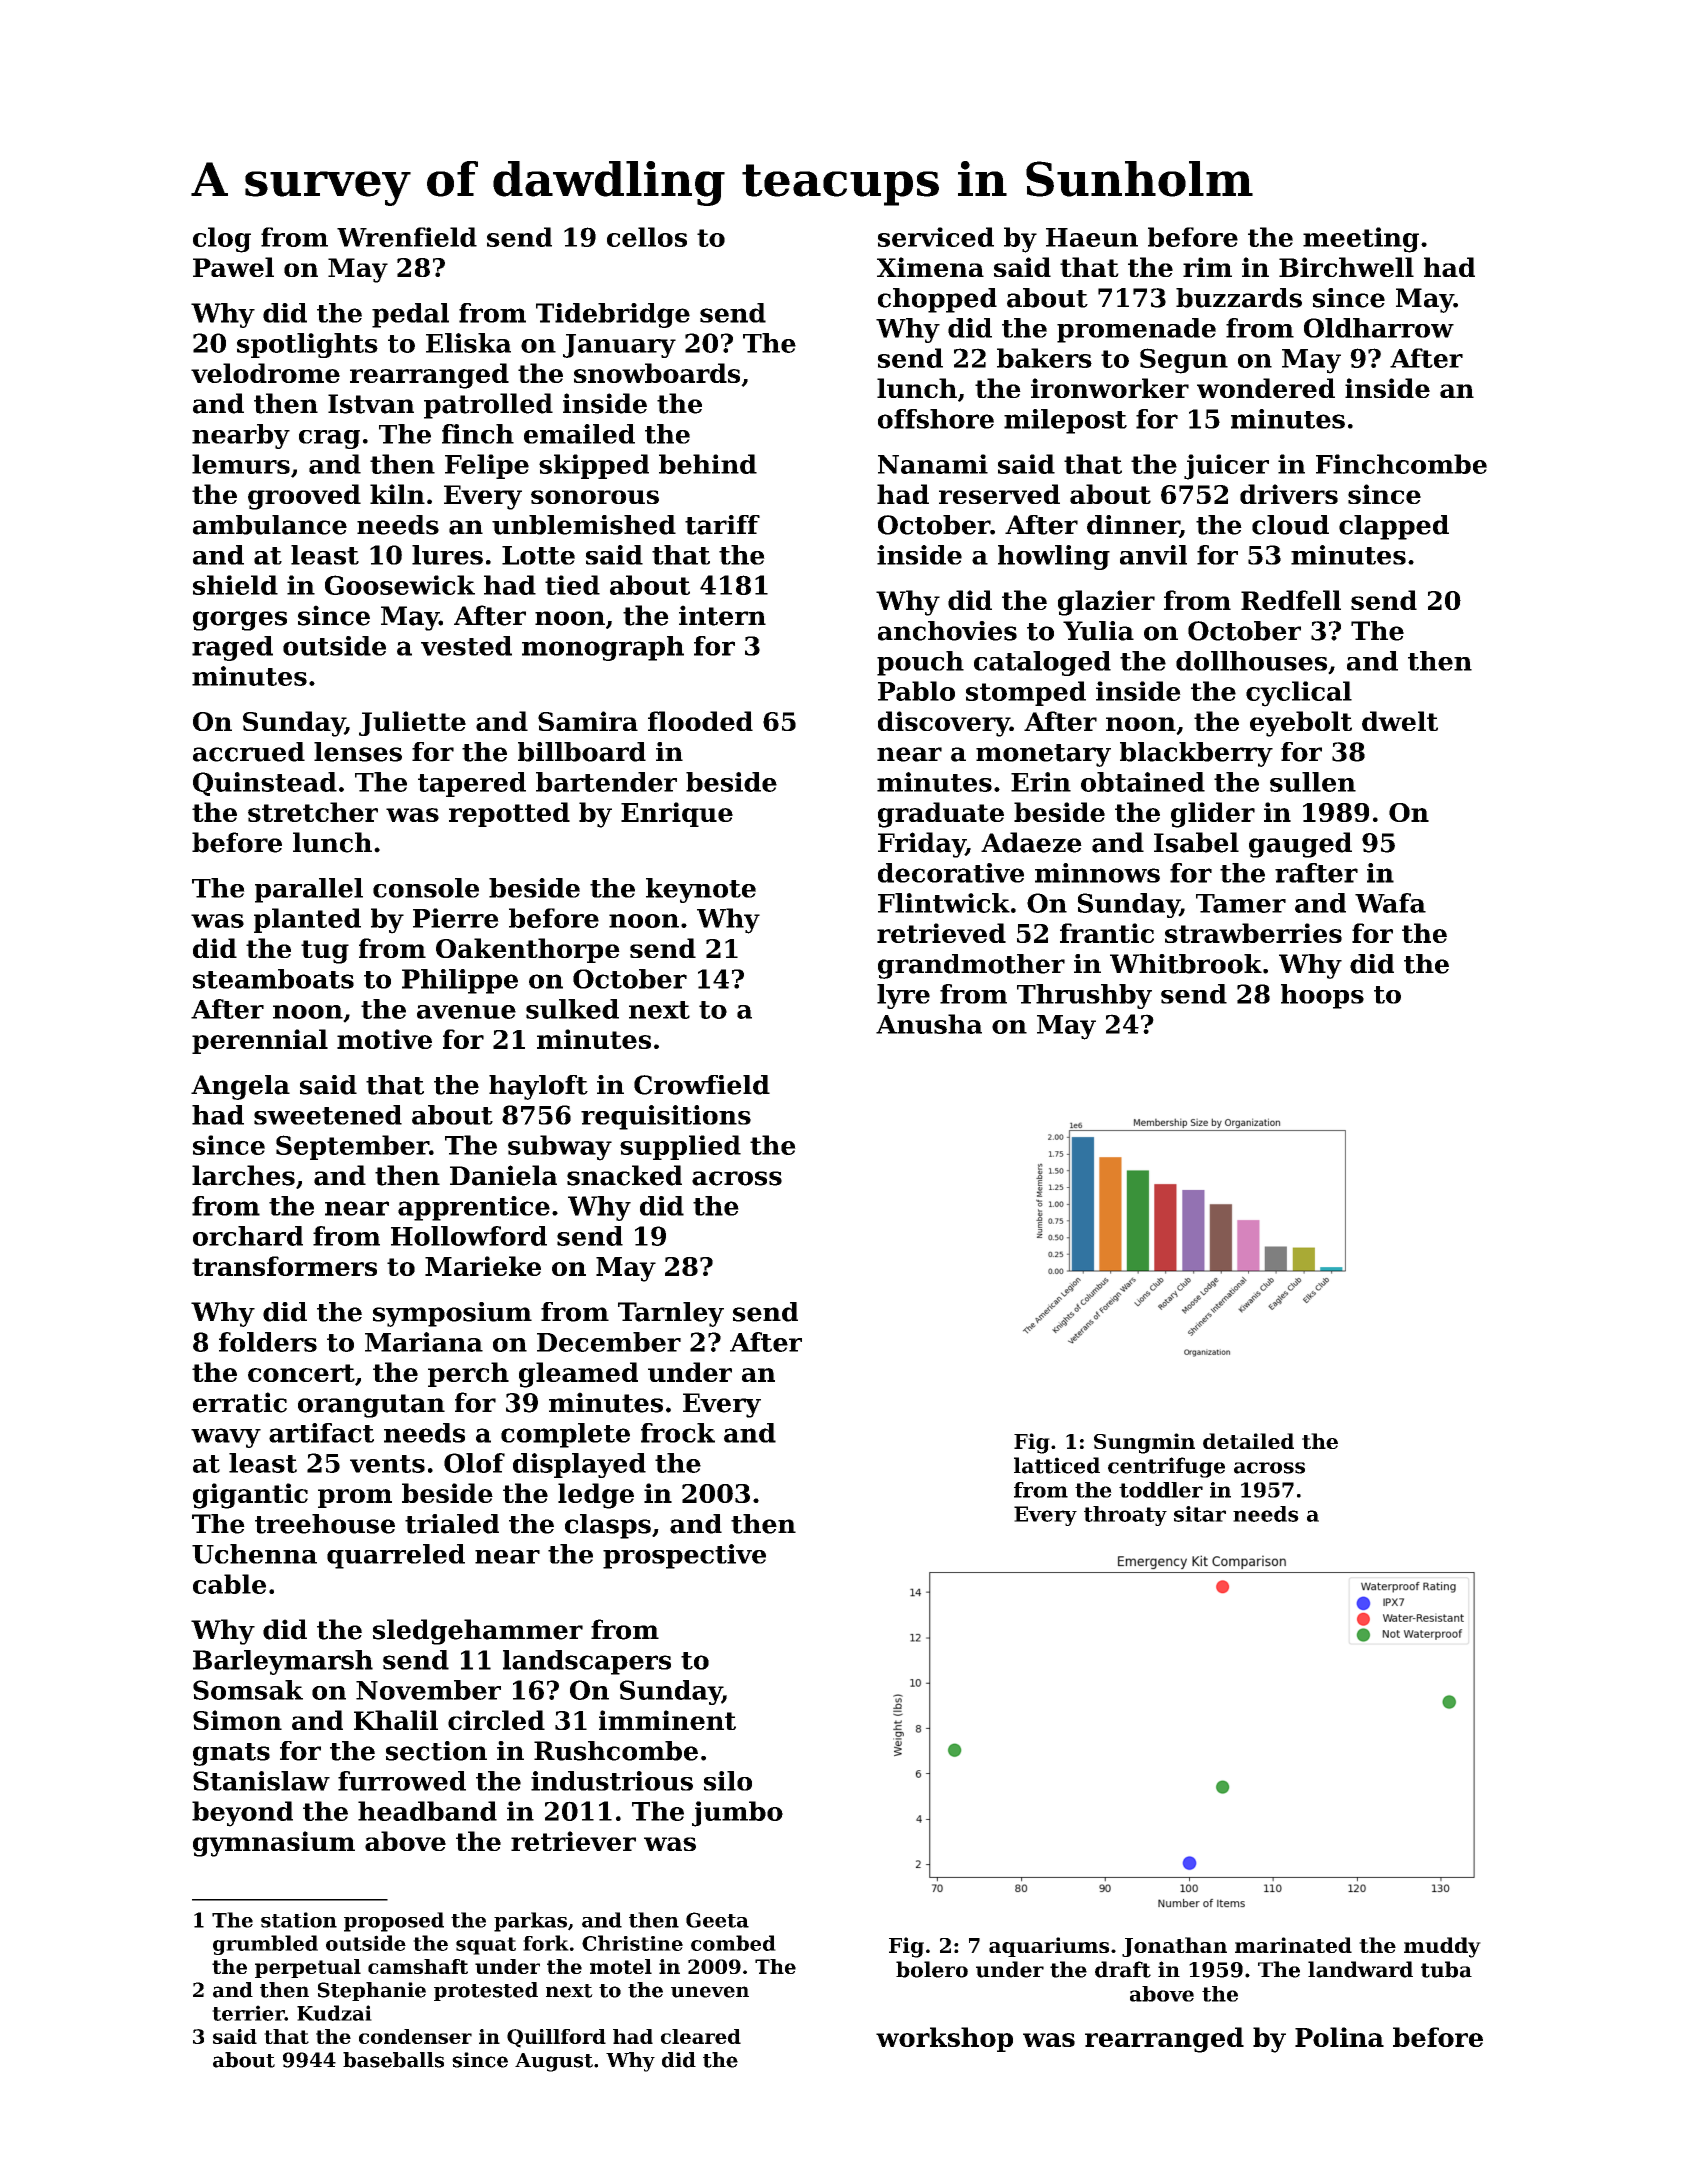 The image size is (1683, 2178). Describe the element at coordinates (402, 1781) in the document. I see `furrowed` at that location.
